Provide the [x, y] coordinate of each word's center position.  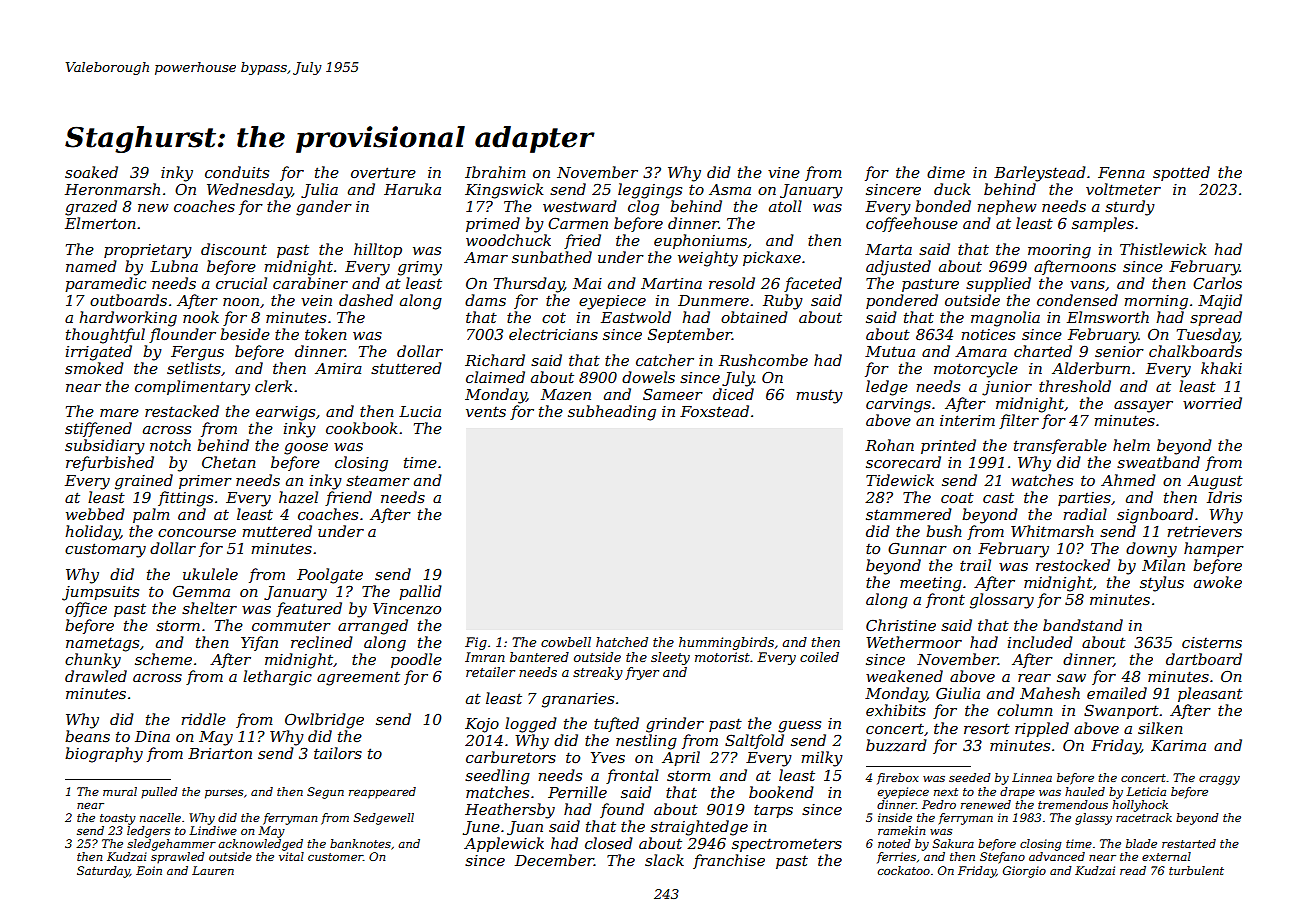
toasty [118, 819]
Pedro [939, 804]
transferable [1060, 446]
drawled [96, 676]
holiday [92, 533]
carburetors [511, 757]
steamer [378, 480]
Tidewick [900, 480]
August [1215, 482]
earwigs [285, 413]
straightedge [699, 828]
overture [383, 172]
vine [784, 172]
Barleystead [1040, 174]
